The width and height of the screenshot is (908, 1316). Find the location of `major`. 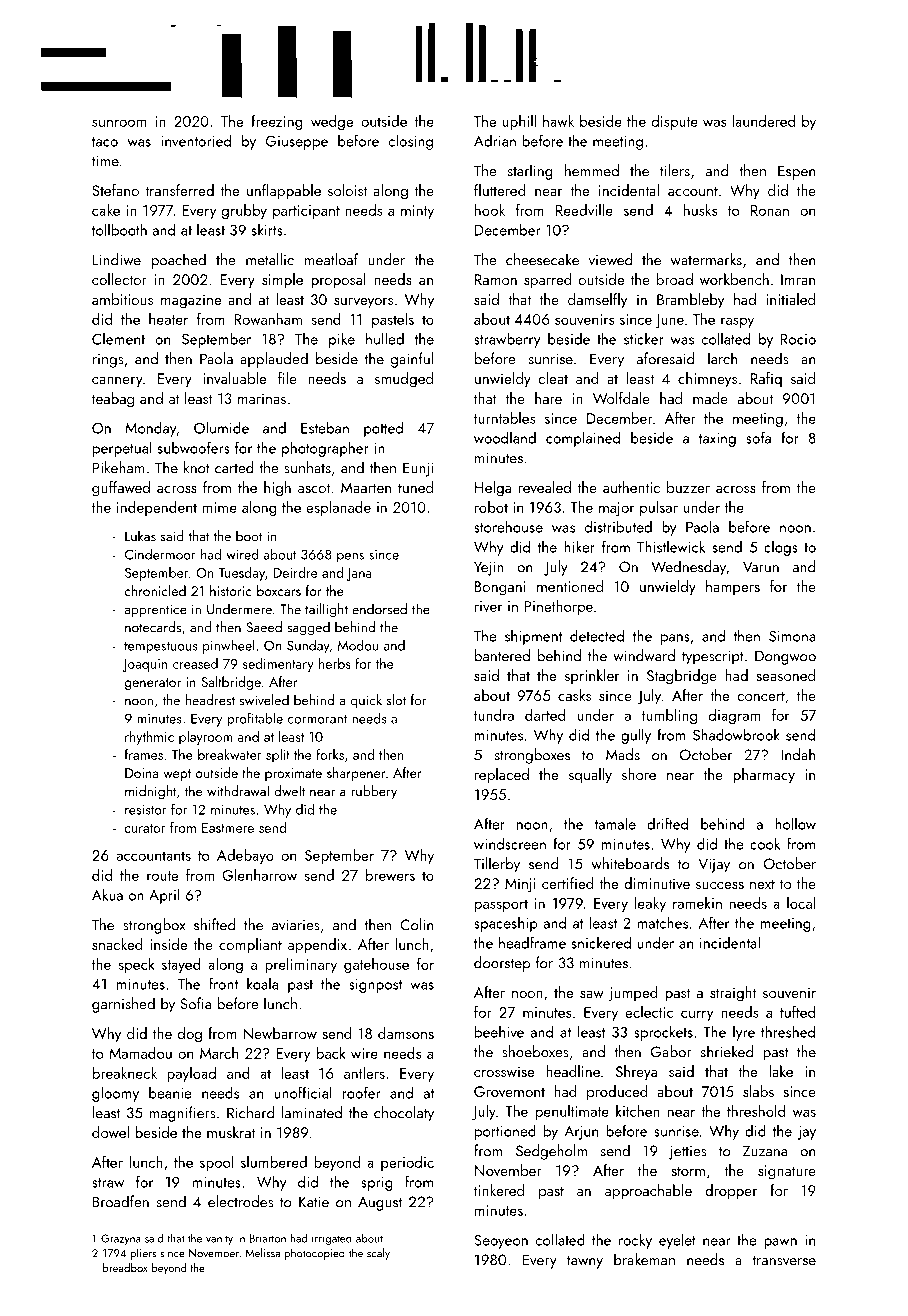

major is located at coordinates (616, 509).
